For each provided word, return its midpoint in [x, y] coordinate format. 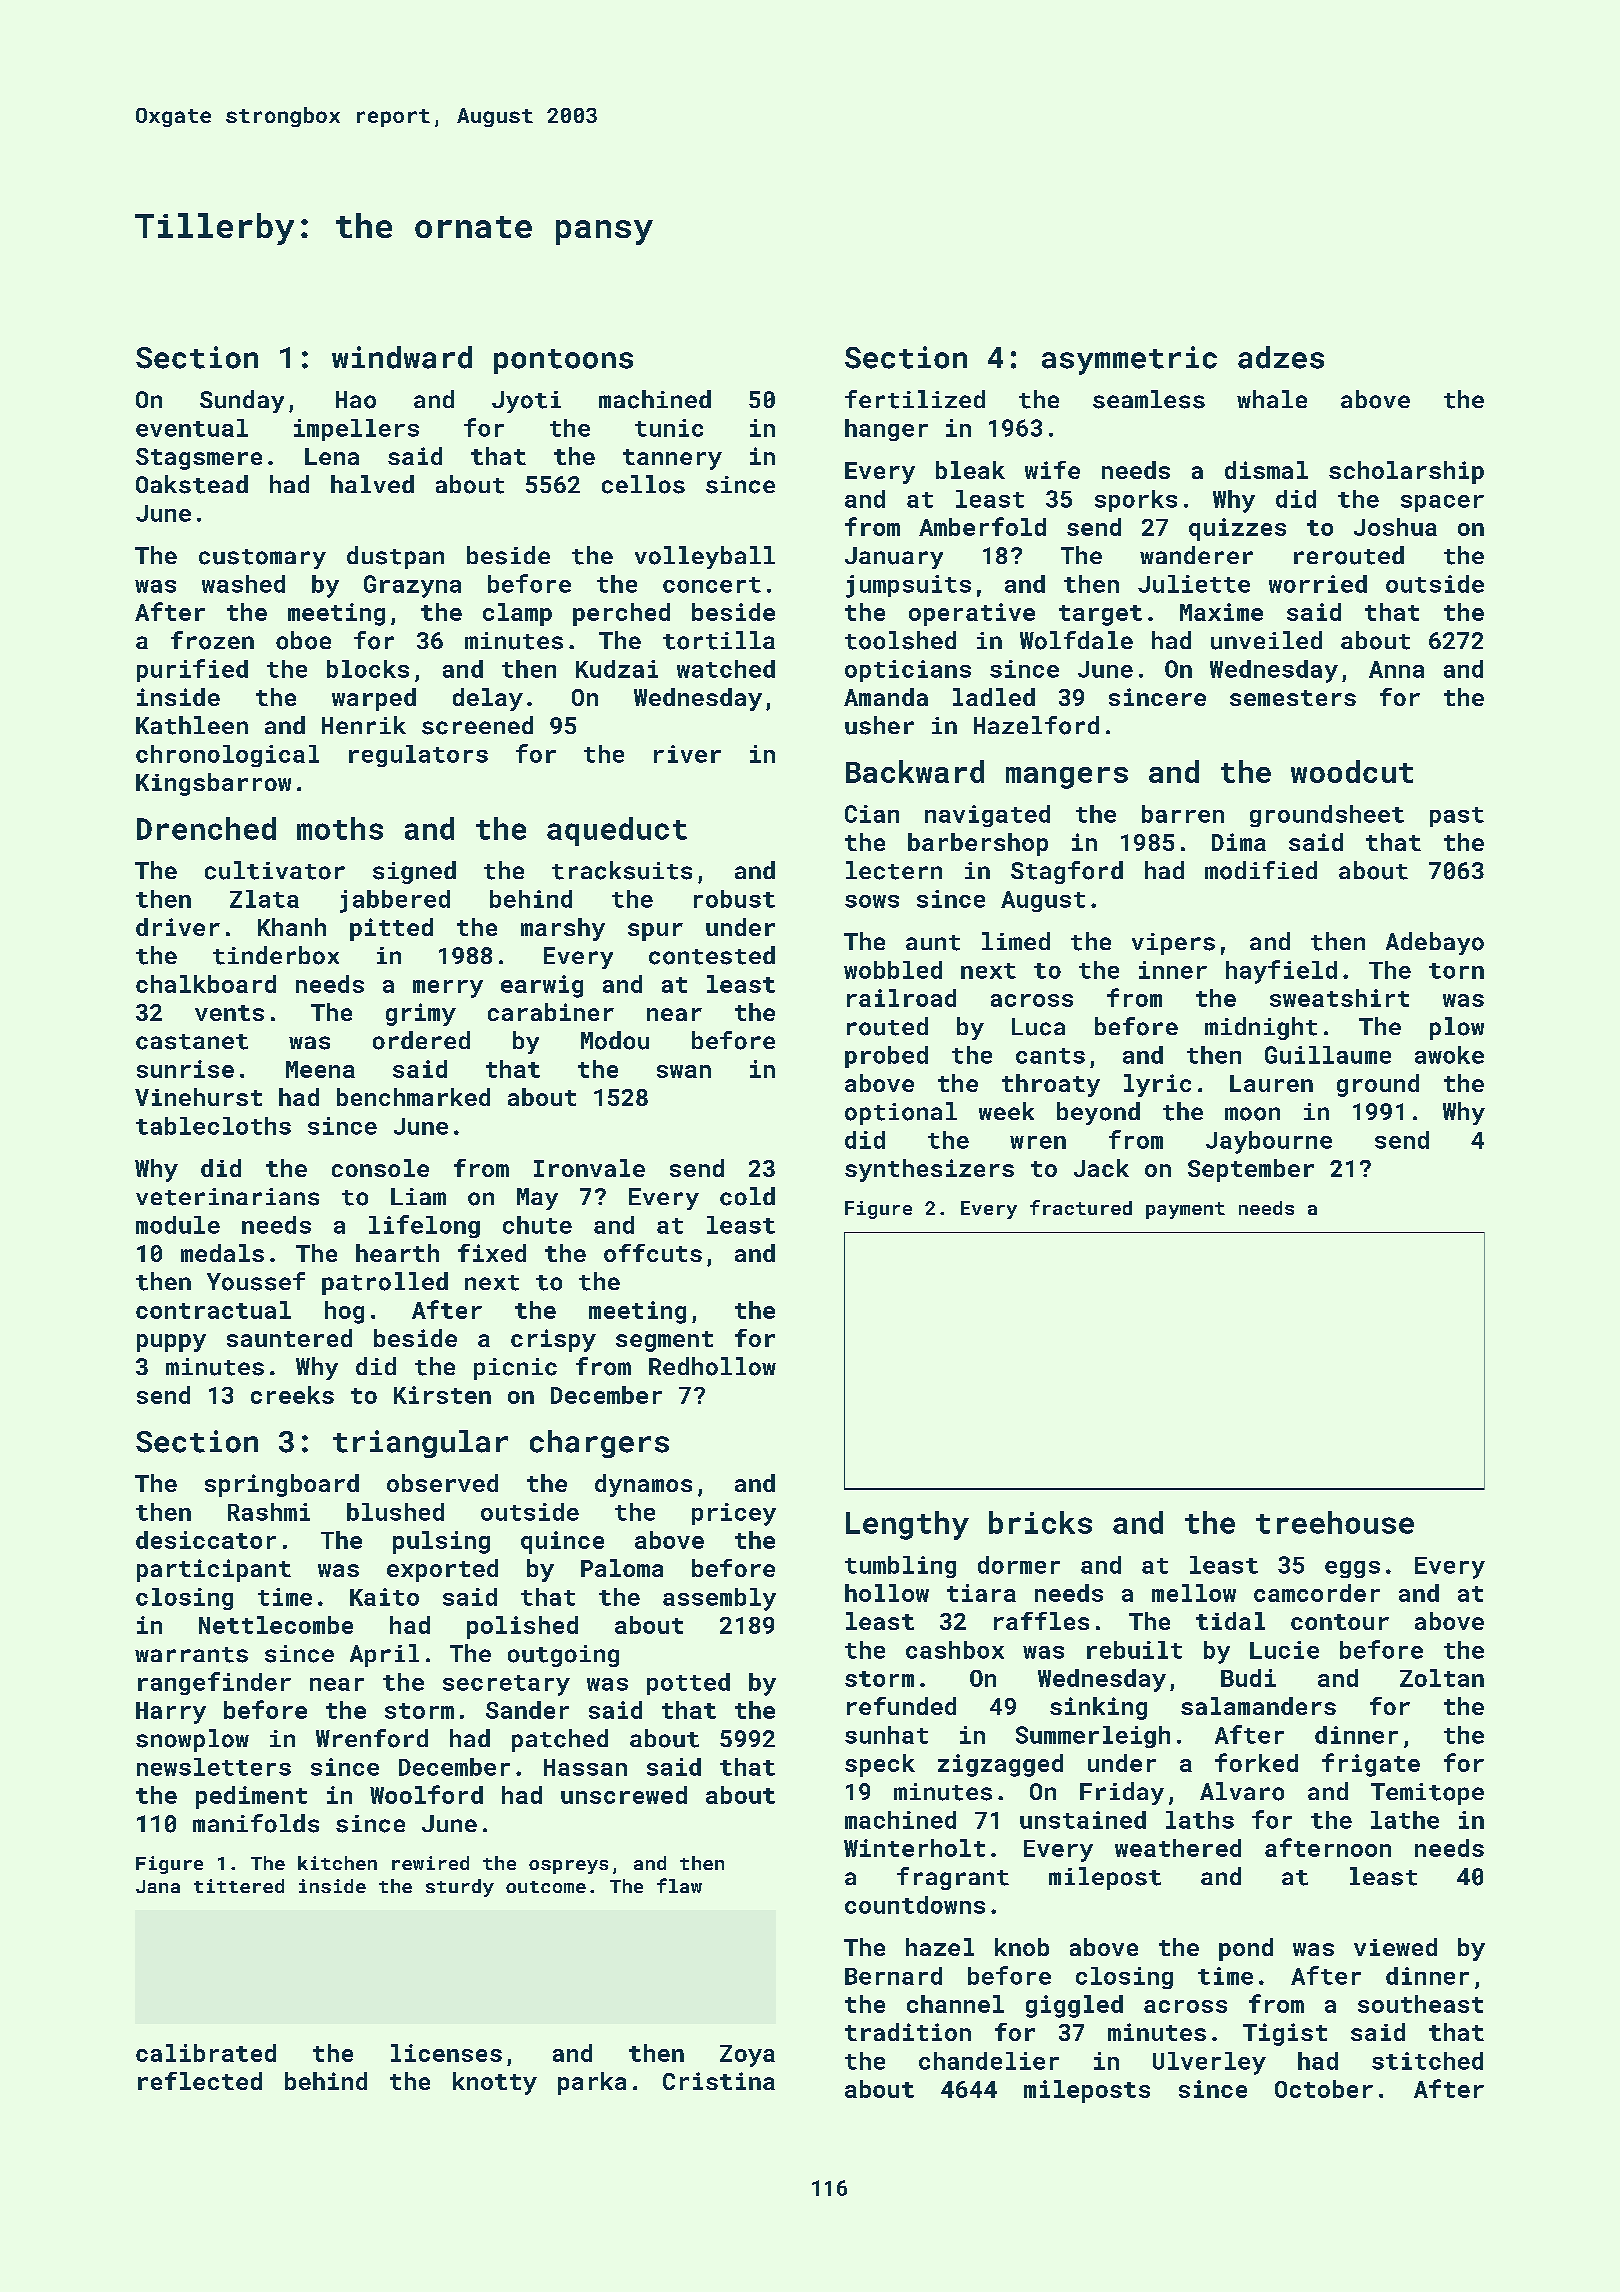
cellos [643, 484]
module [178, 1225]
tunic [669, 428]
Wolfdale [1076, 640]
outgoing [563, 1656]
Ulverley [1209, 2063]
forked [1256, 1762]
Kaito [384, 1597]
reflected [200, 2081]
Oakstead [192, 484]
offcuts [653, 1253]
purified [192, 670]
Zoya [747, 2056]
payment [1185, 1210]
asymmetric [1129, 360]
